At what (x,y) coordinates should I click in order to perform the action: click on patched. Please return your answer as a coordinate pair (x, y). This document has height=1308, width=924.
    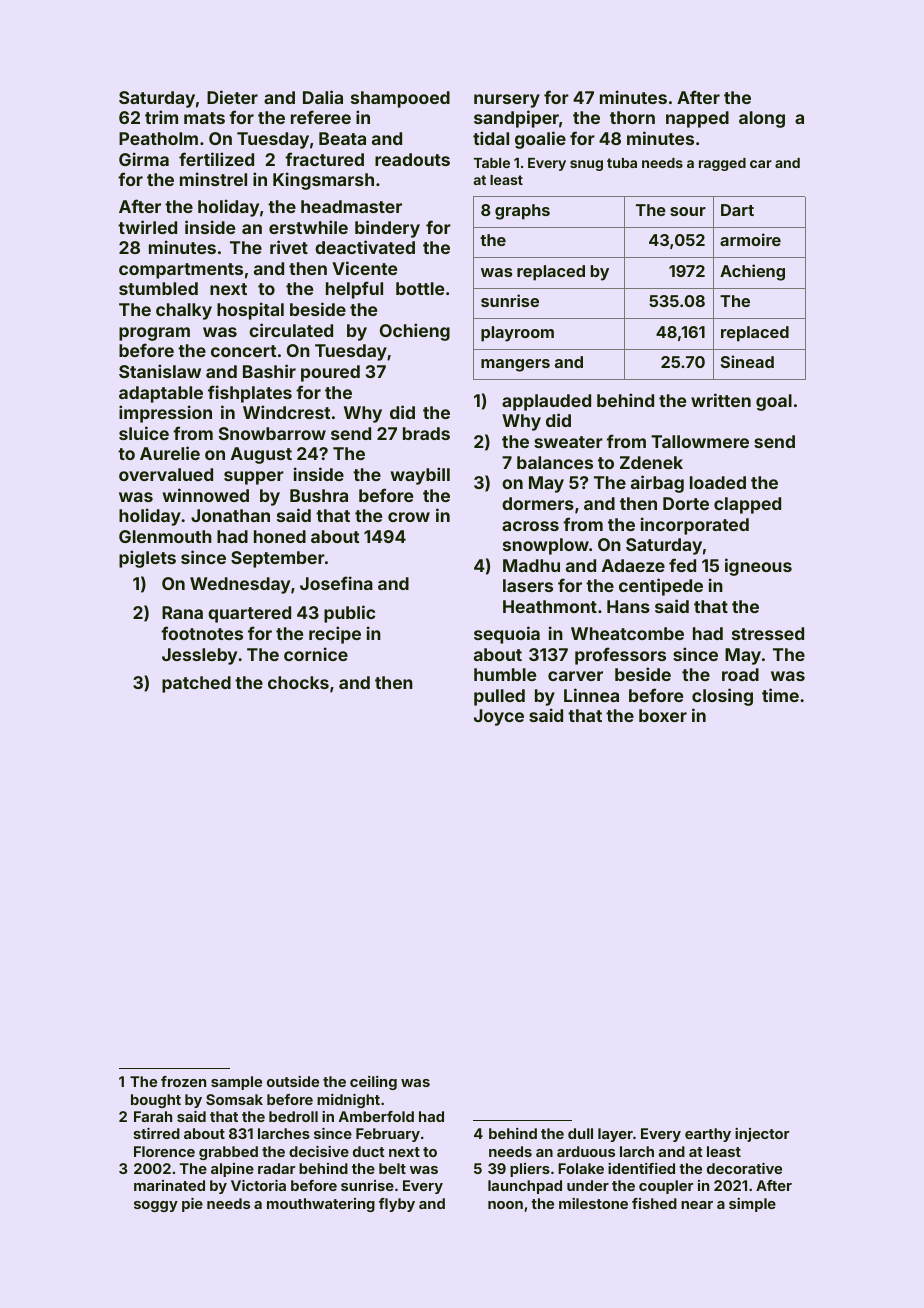
    Looking at the image, I should click on (196, 684).
